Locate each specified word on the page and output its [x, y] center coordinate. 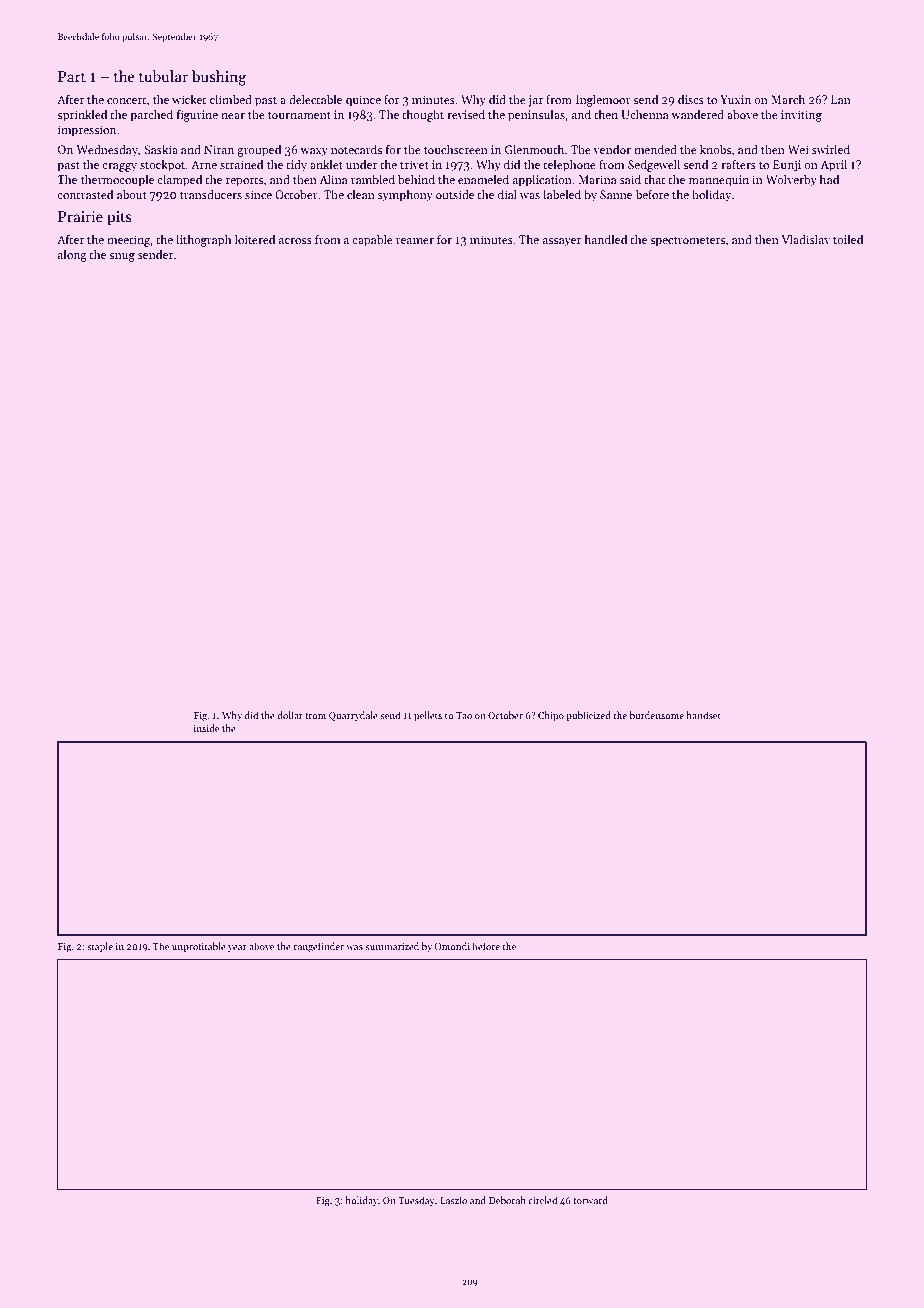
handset [703, 715]
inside [206, 728]
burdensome [657, 715]
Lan [841, 99]
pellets [428, 716]
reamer [415, 241]
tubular [163, 76]
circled [543, 1200]
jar [535, 101]
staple [100, 947]
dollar [290, 715]
